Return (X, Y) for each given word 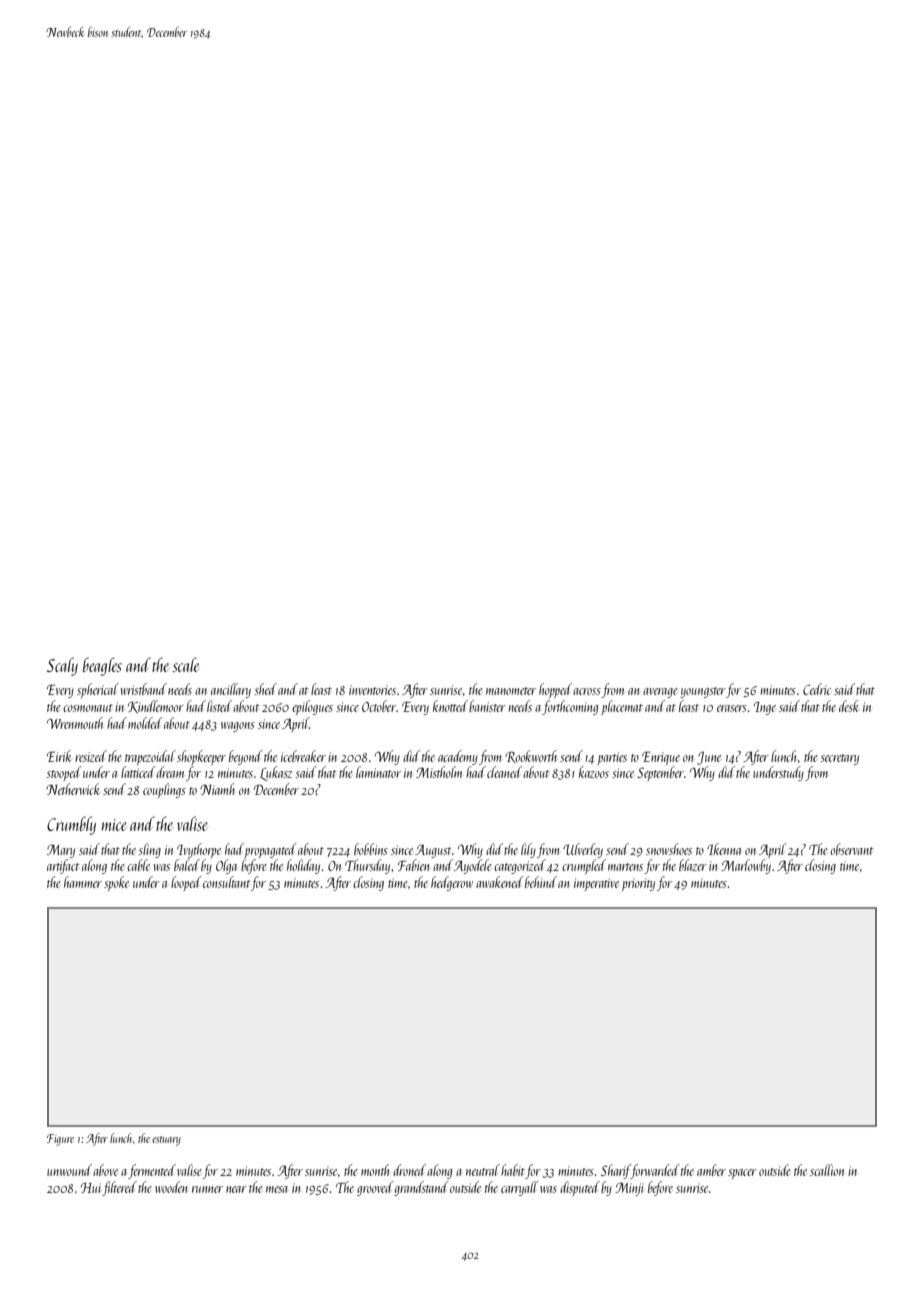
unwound (69, 1170)
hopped (555, 690)
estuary (166, 1141)
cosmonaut (88, 708)
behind (541, 882)
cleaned (504, 772)
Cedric (817, 689)
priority (638, 884)
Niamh (217, 789)
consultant (226, 882)
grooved (375, 1188)
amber (711, 1170)
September (660, 773)
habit (513, 1170)
